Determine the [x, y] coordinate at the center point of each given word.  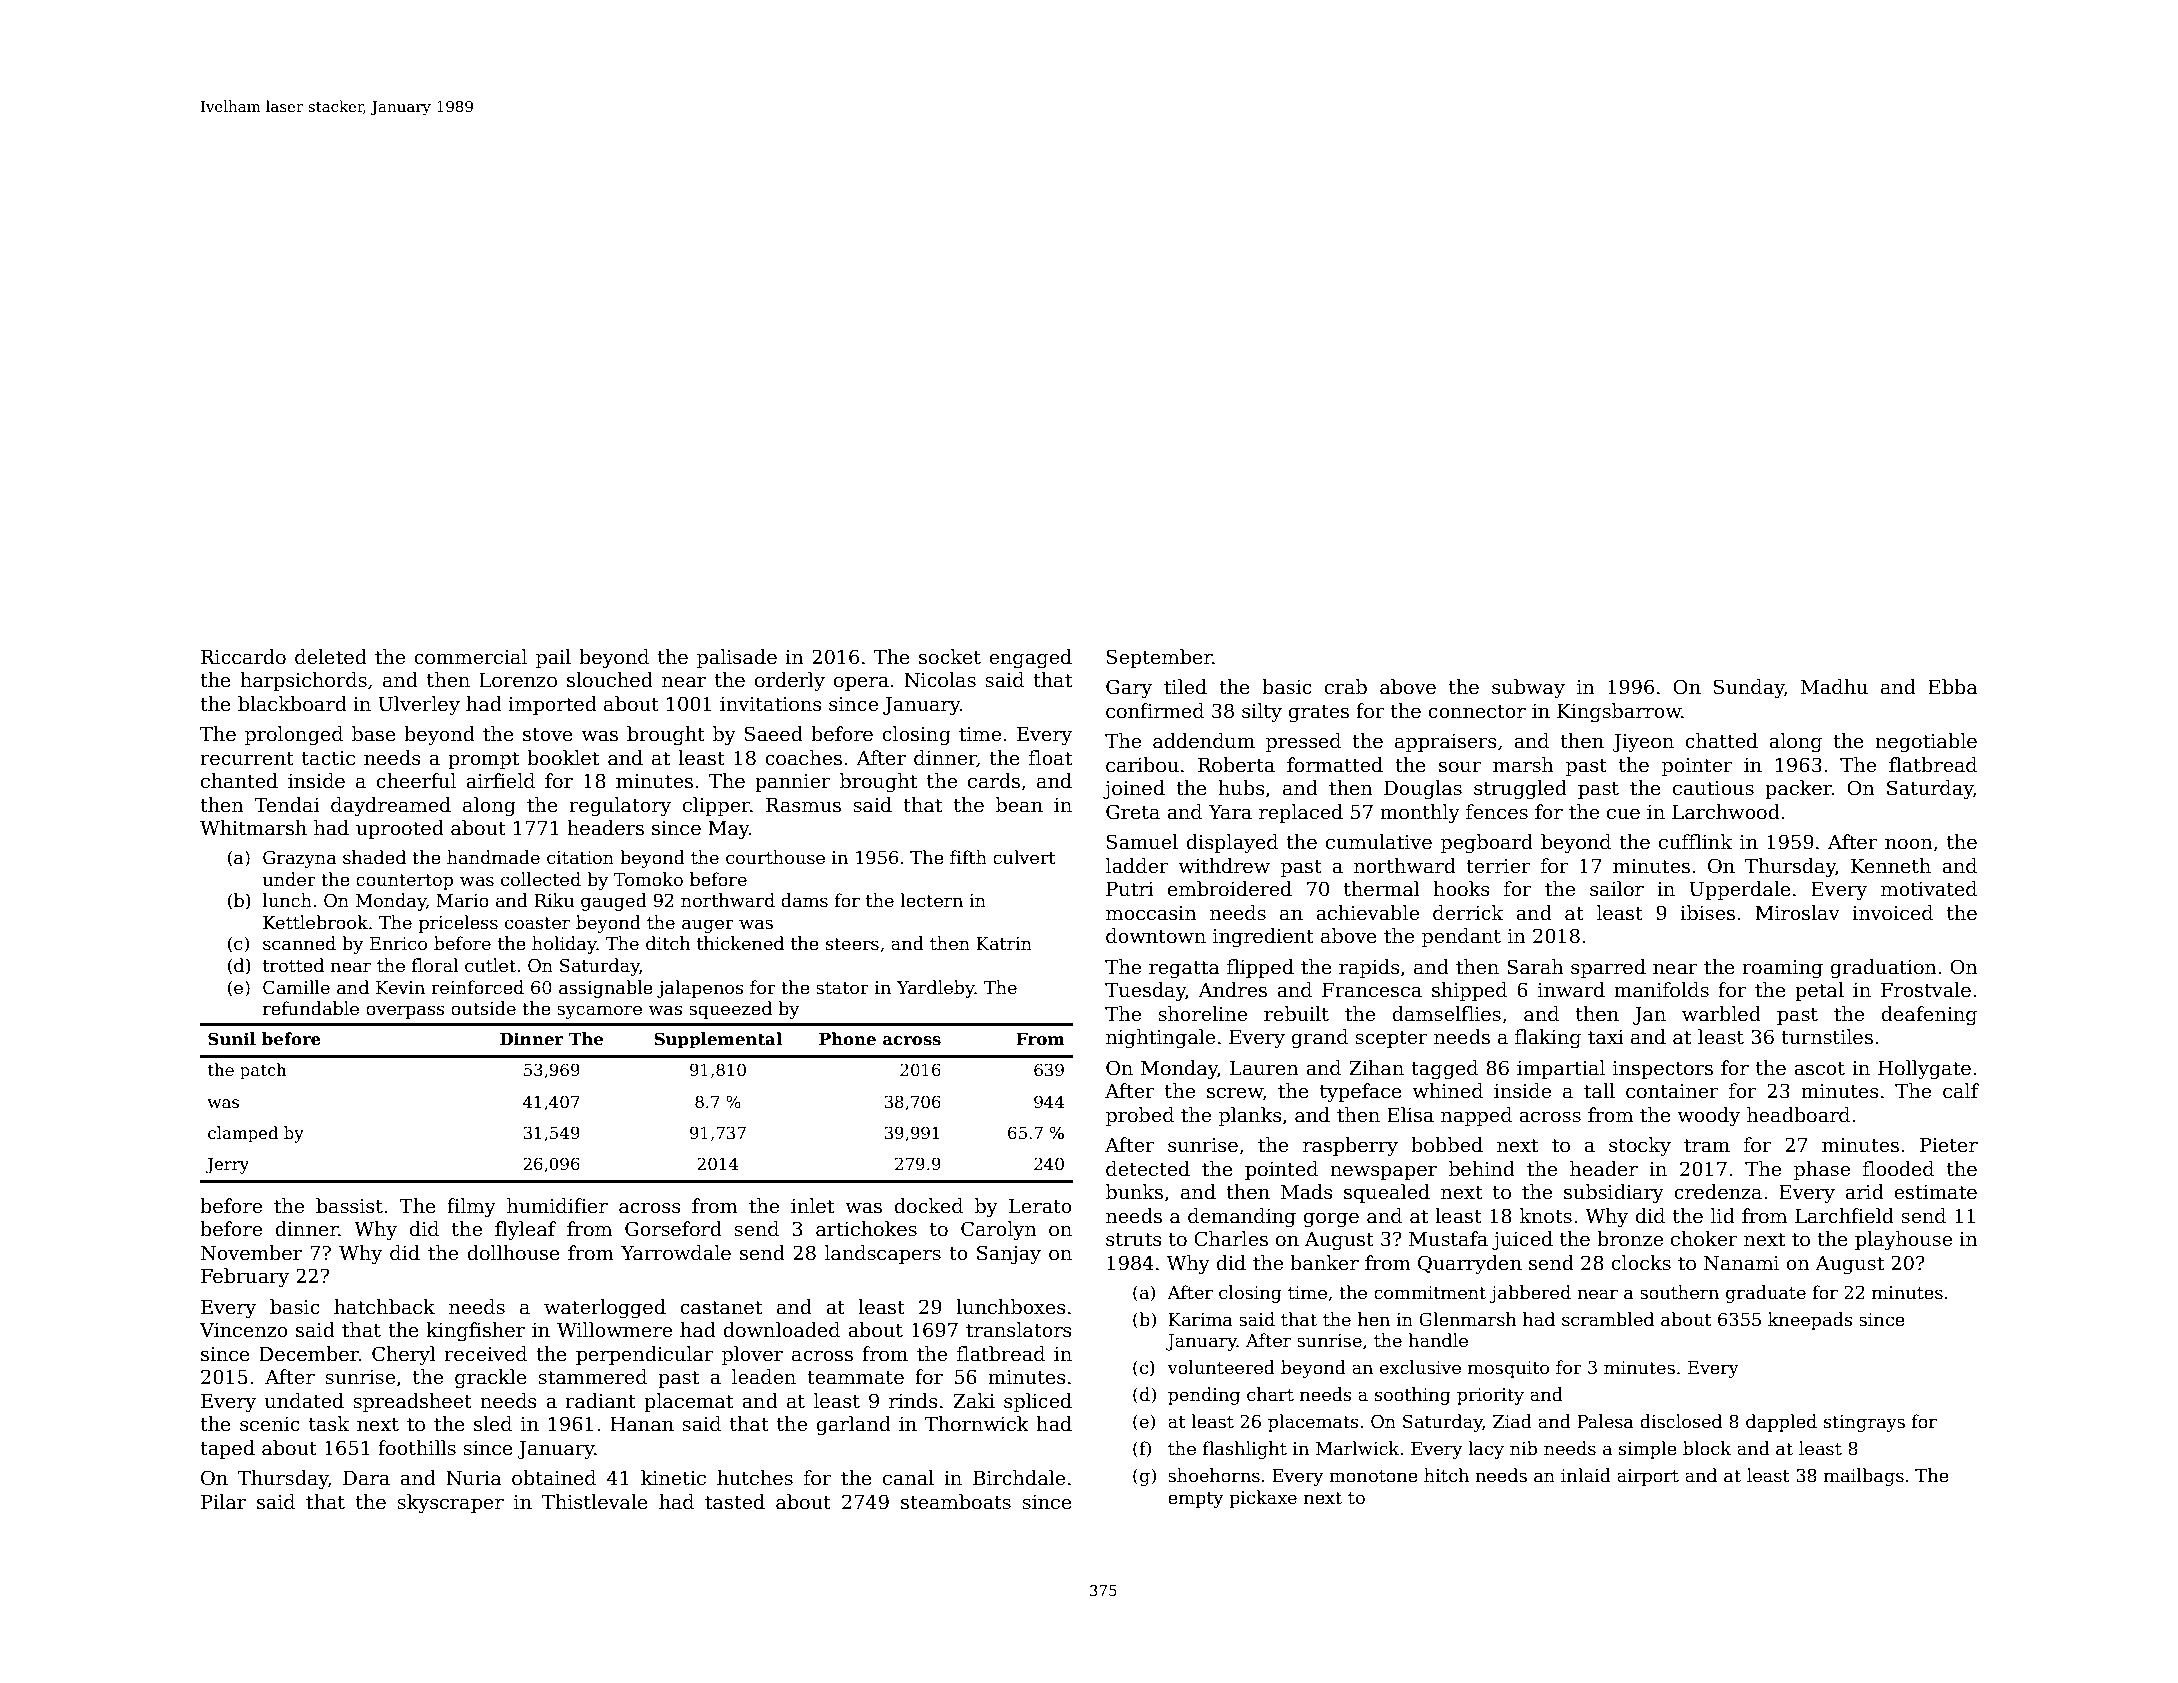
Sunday [1749, 688]
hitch [1446, 1475]
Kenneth [1891, 866]
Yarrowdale [676, 1253]
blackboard [292, 704]
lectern [931, 900]
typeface [1361, 1092]
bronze [1630, 1239]
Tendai [287, 805]
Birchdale [1019, 1478]
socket [950, 657]
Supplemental [718, 1040]
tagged [1444, 1069]
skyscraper [450, 1503]
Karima [1200, 1320]
